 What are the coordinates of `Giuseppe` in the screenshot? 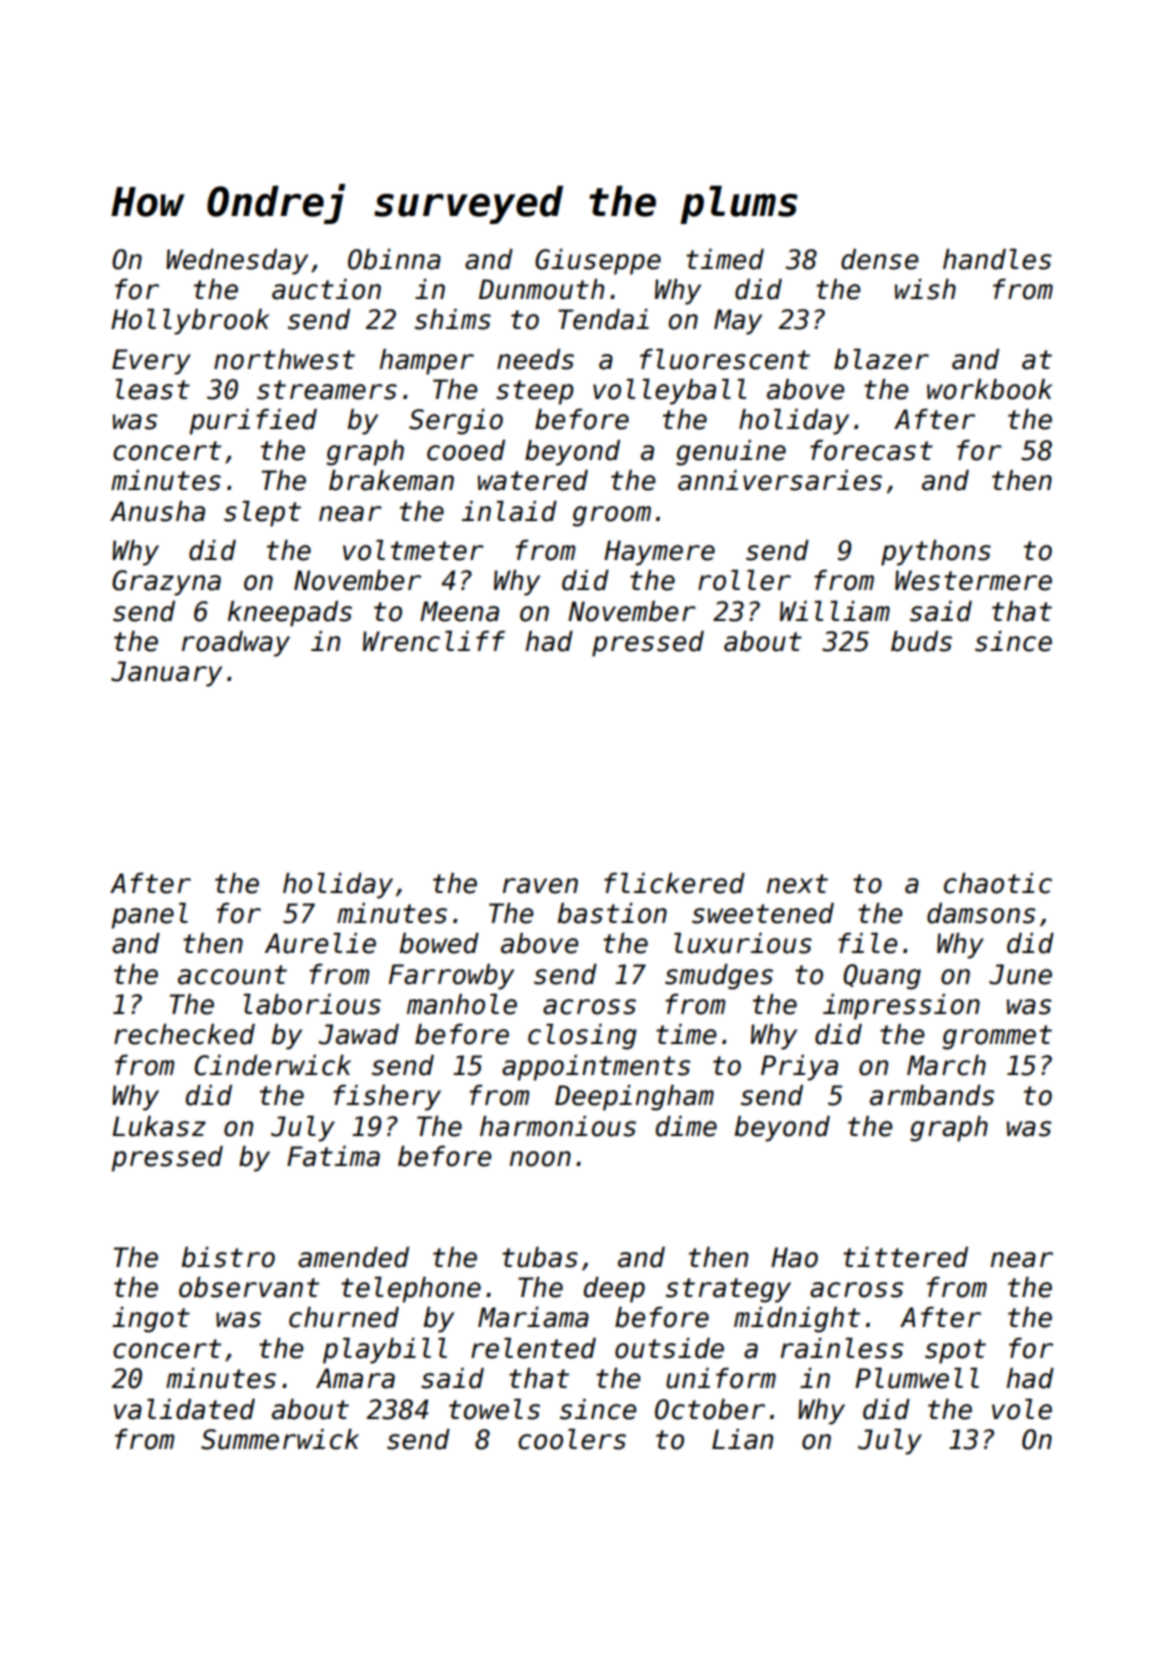 It's located at (598, 262).
